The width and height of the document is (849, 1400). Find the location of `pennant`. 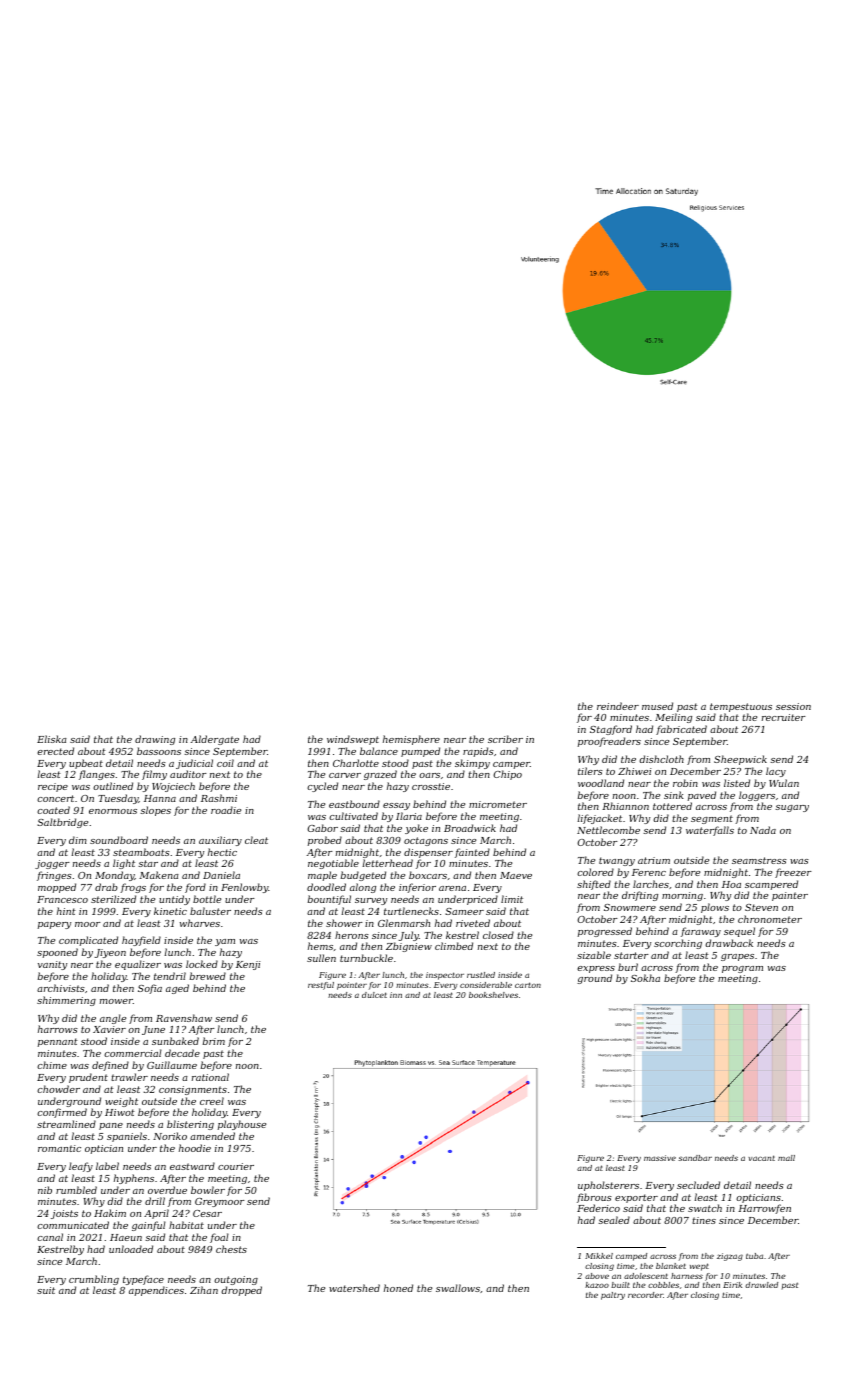

pennant is located at coordinates (58, 1042).
